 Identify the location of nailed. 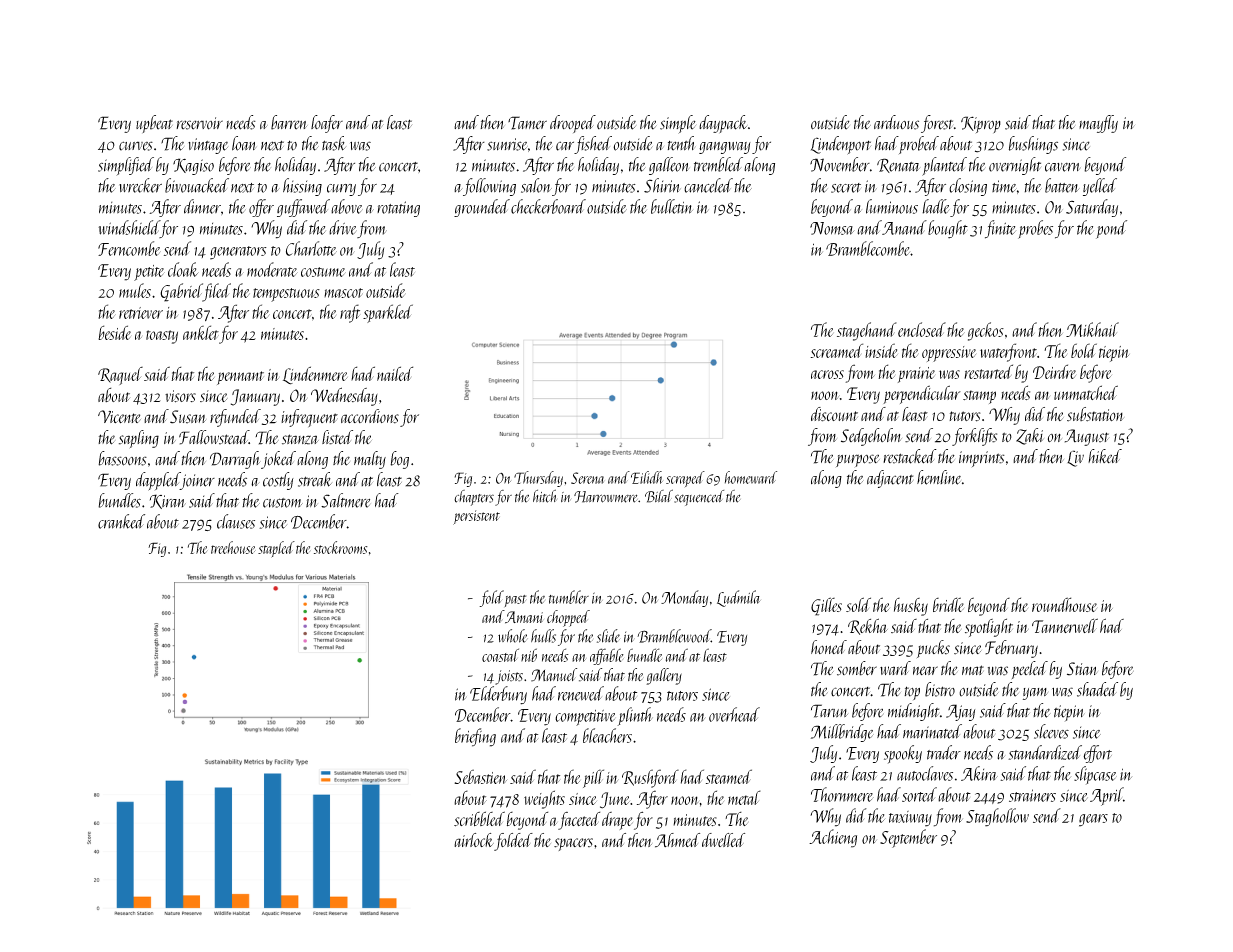
(395, 373).
